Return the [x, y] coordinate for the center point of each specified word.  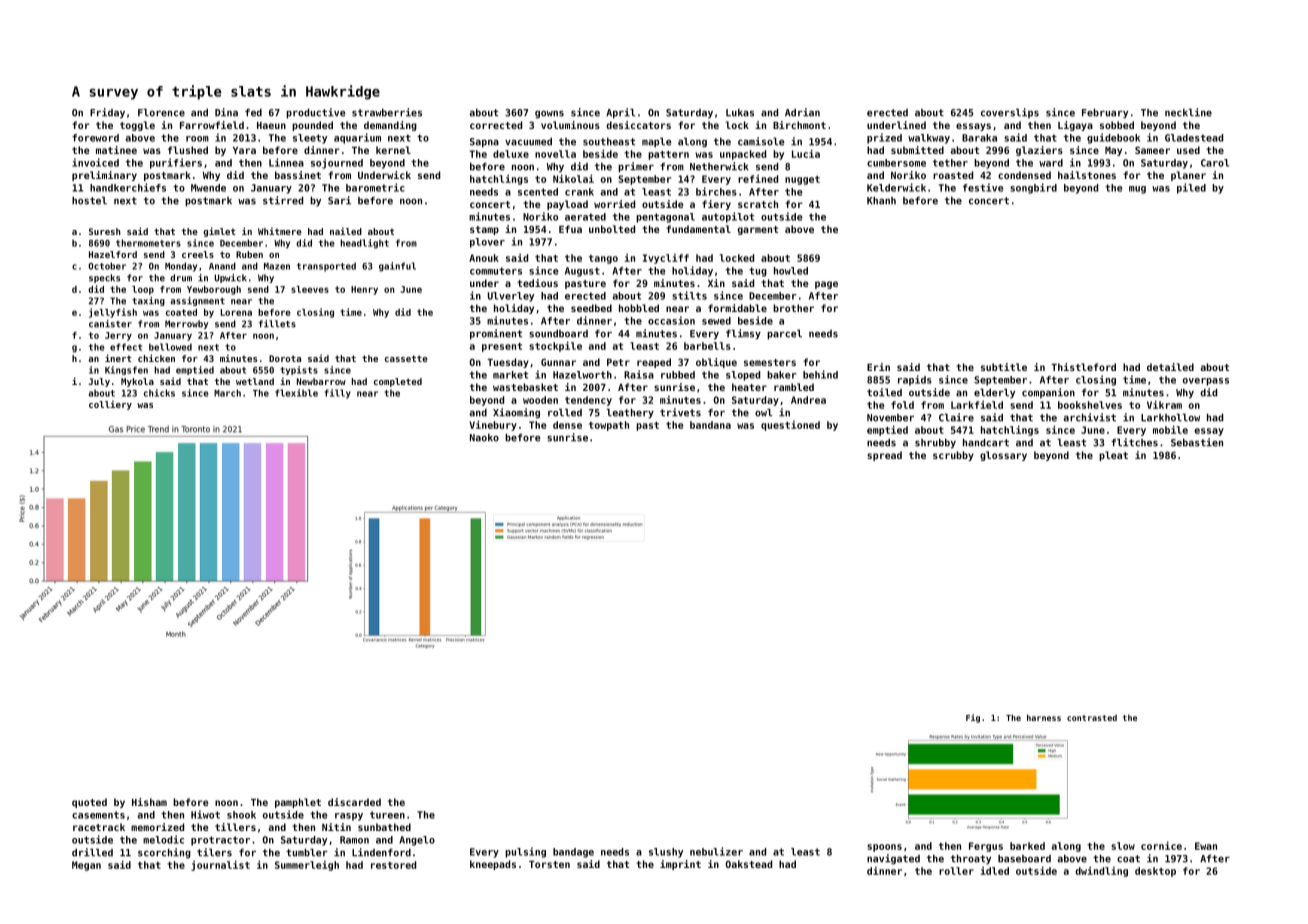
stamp [484, 230]
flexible [296, 393]
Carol [1215, 163]
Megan [86, 866]
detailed [1170, 367]
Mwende [208, 188]
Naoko [484, 438]
